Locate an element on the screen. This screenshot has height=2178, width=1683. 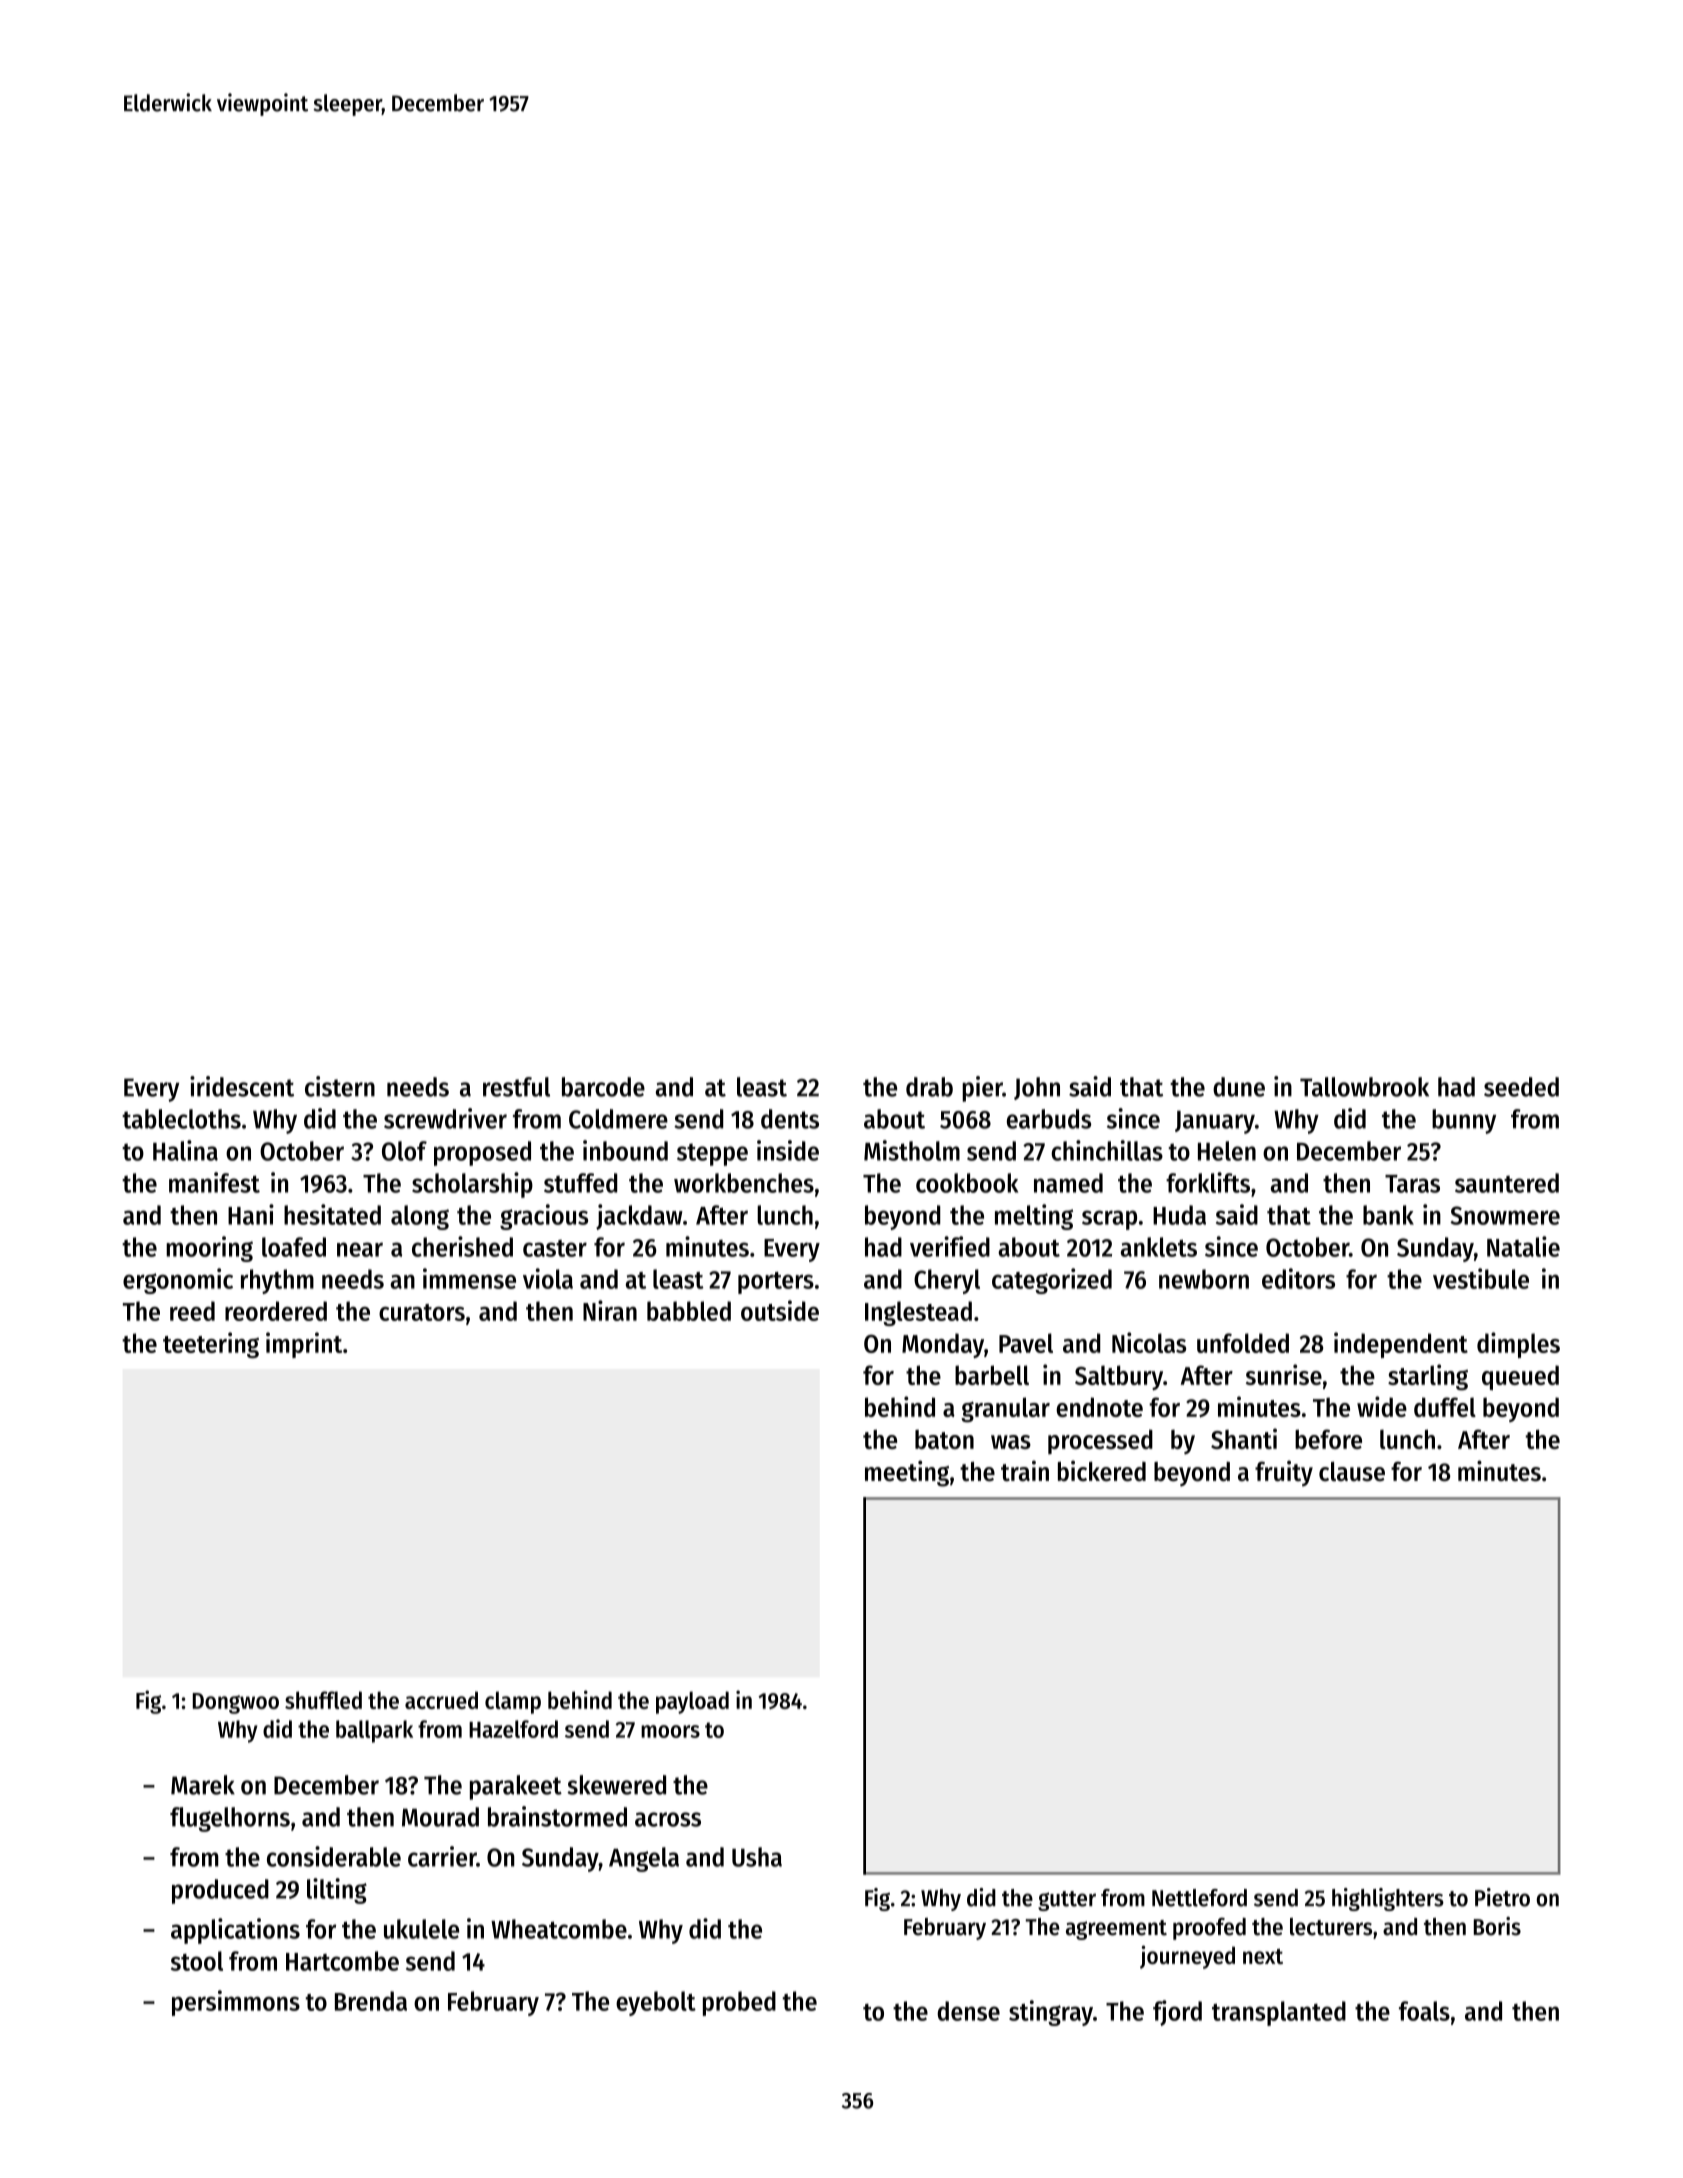
manifest is located at coordinates (214, 1182).
